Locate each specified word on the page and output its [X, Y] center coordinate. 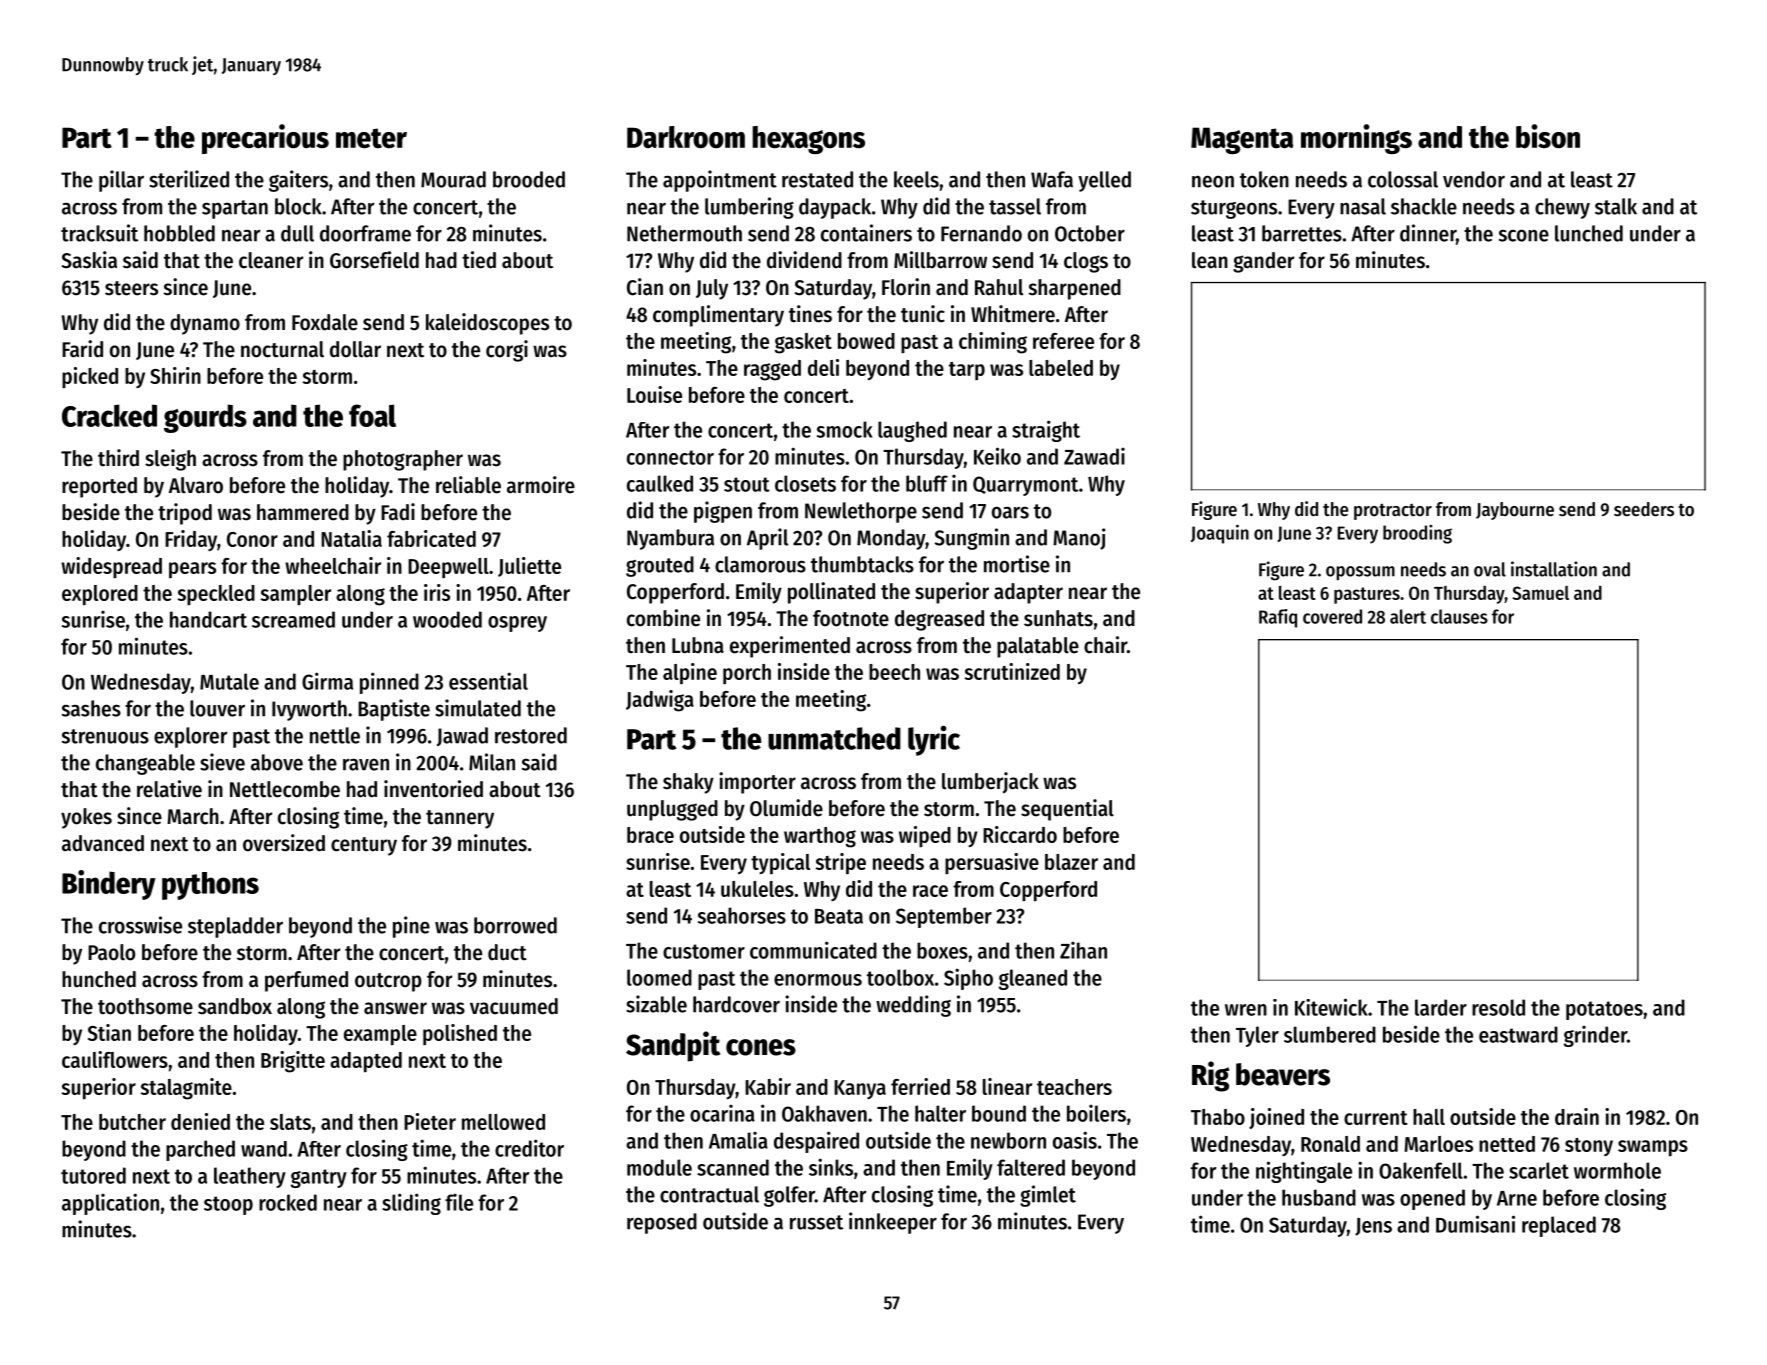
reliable [468, 485]
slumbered [1330, 1034]
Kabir [768, 1086]
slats [290, 1122]
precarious [265, 139]
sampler [295, 595]
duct [507, 952]
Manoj [1079, 539]
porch [747, 674]
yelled [1104, 181]
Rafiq [1278, 618]
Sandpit [673, 1046]
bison [1548, 136]
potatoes [1604, 1010]
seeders [1644, 509]
